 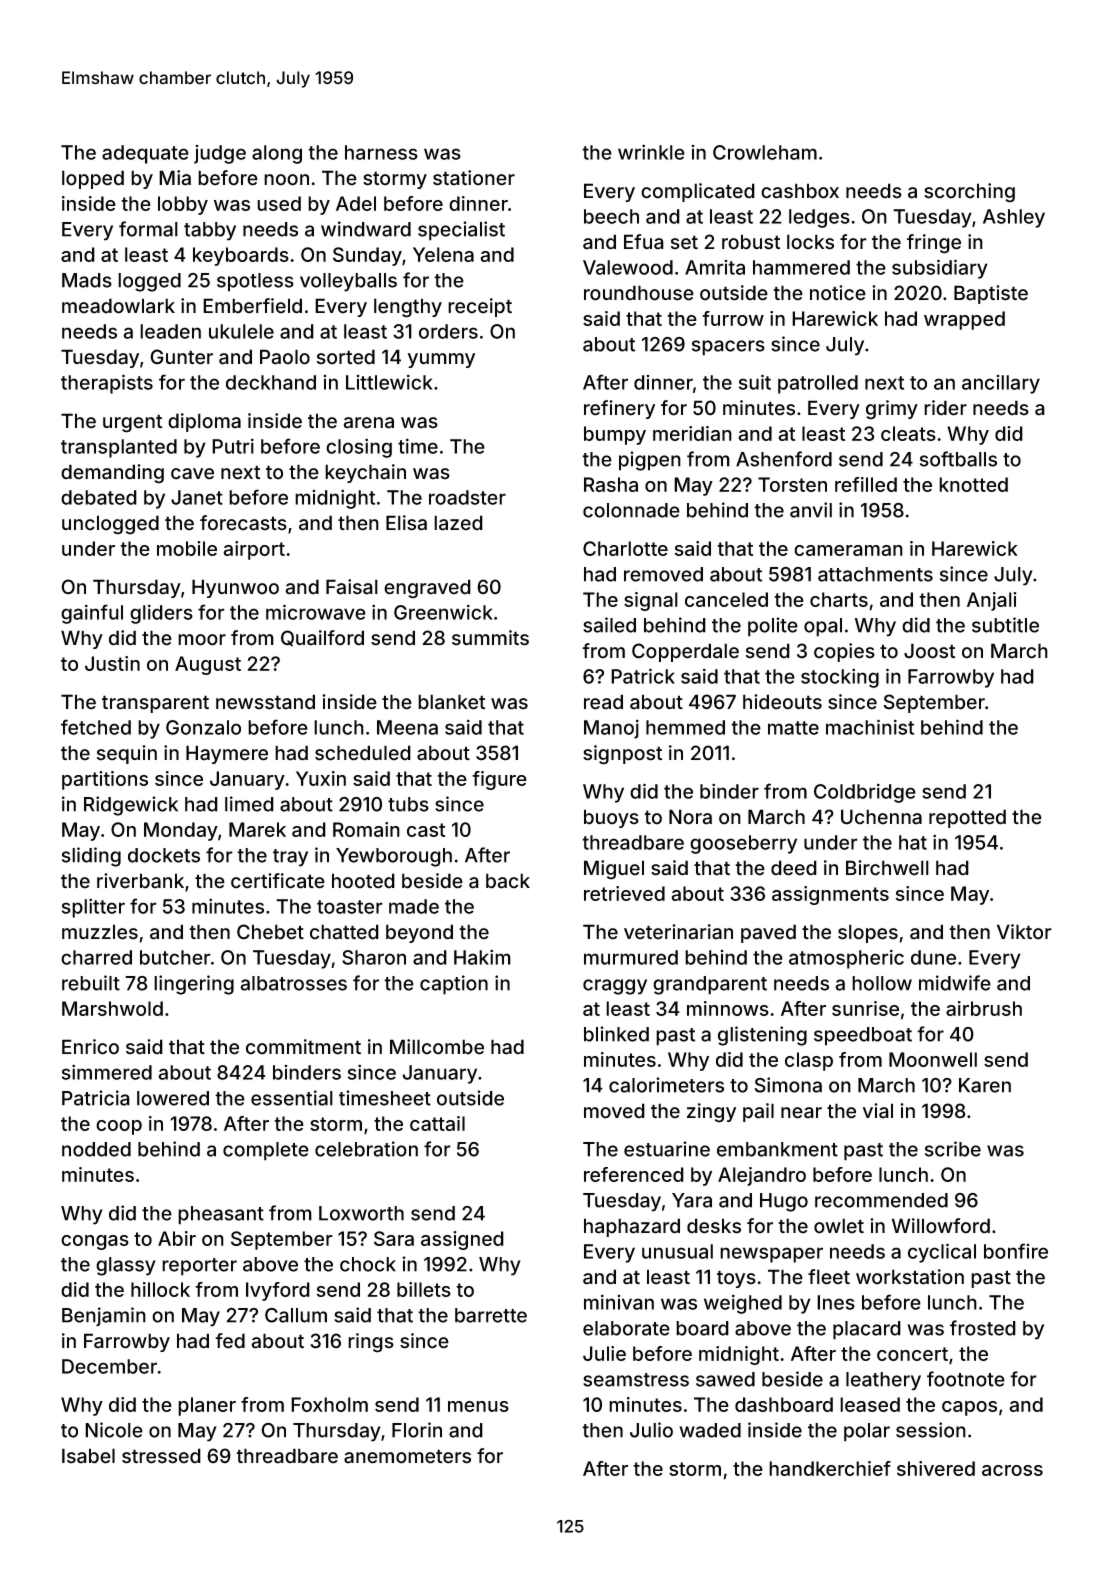 What do you see at coordinates (221, 1215) in the screenshot?
I see `pheasant` at bounding box center [221, 1215].
